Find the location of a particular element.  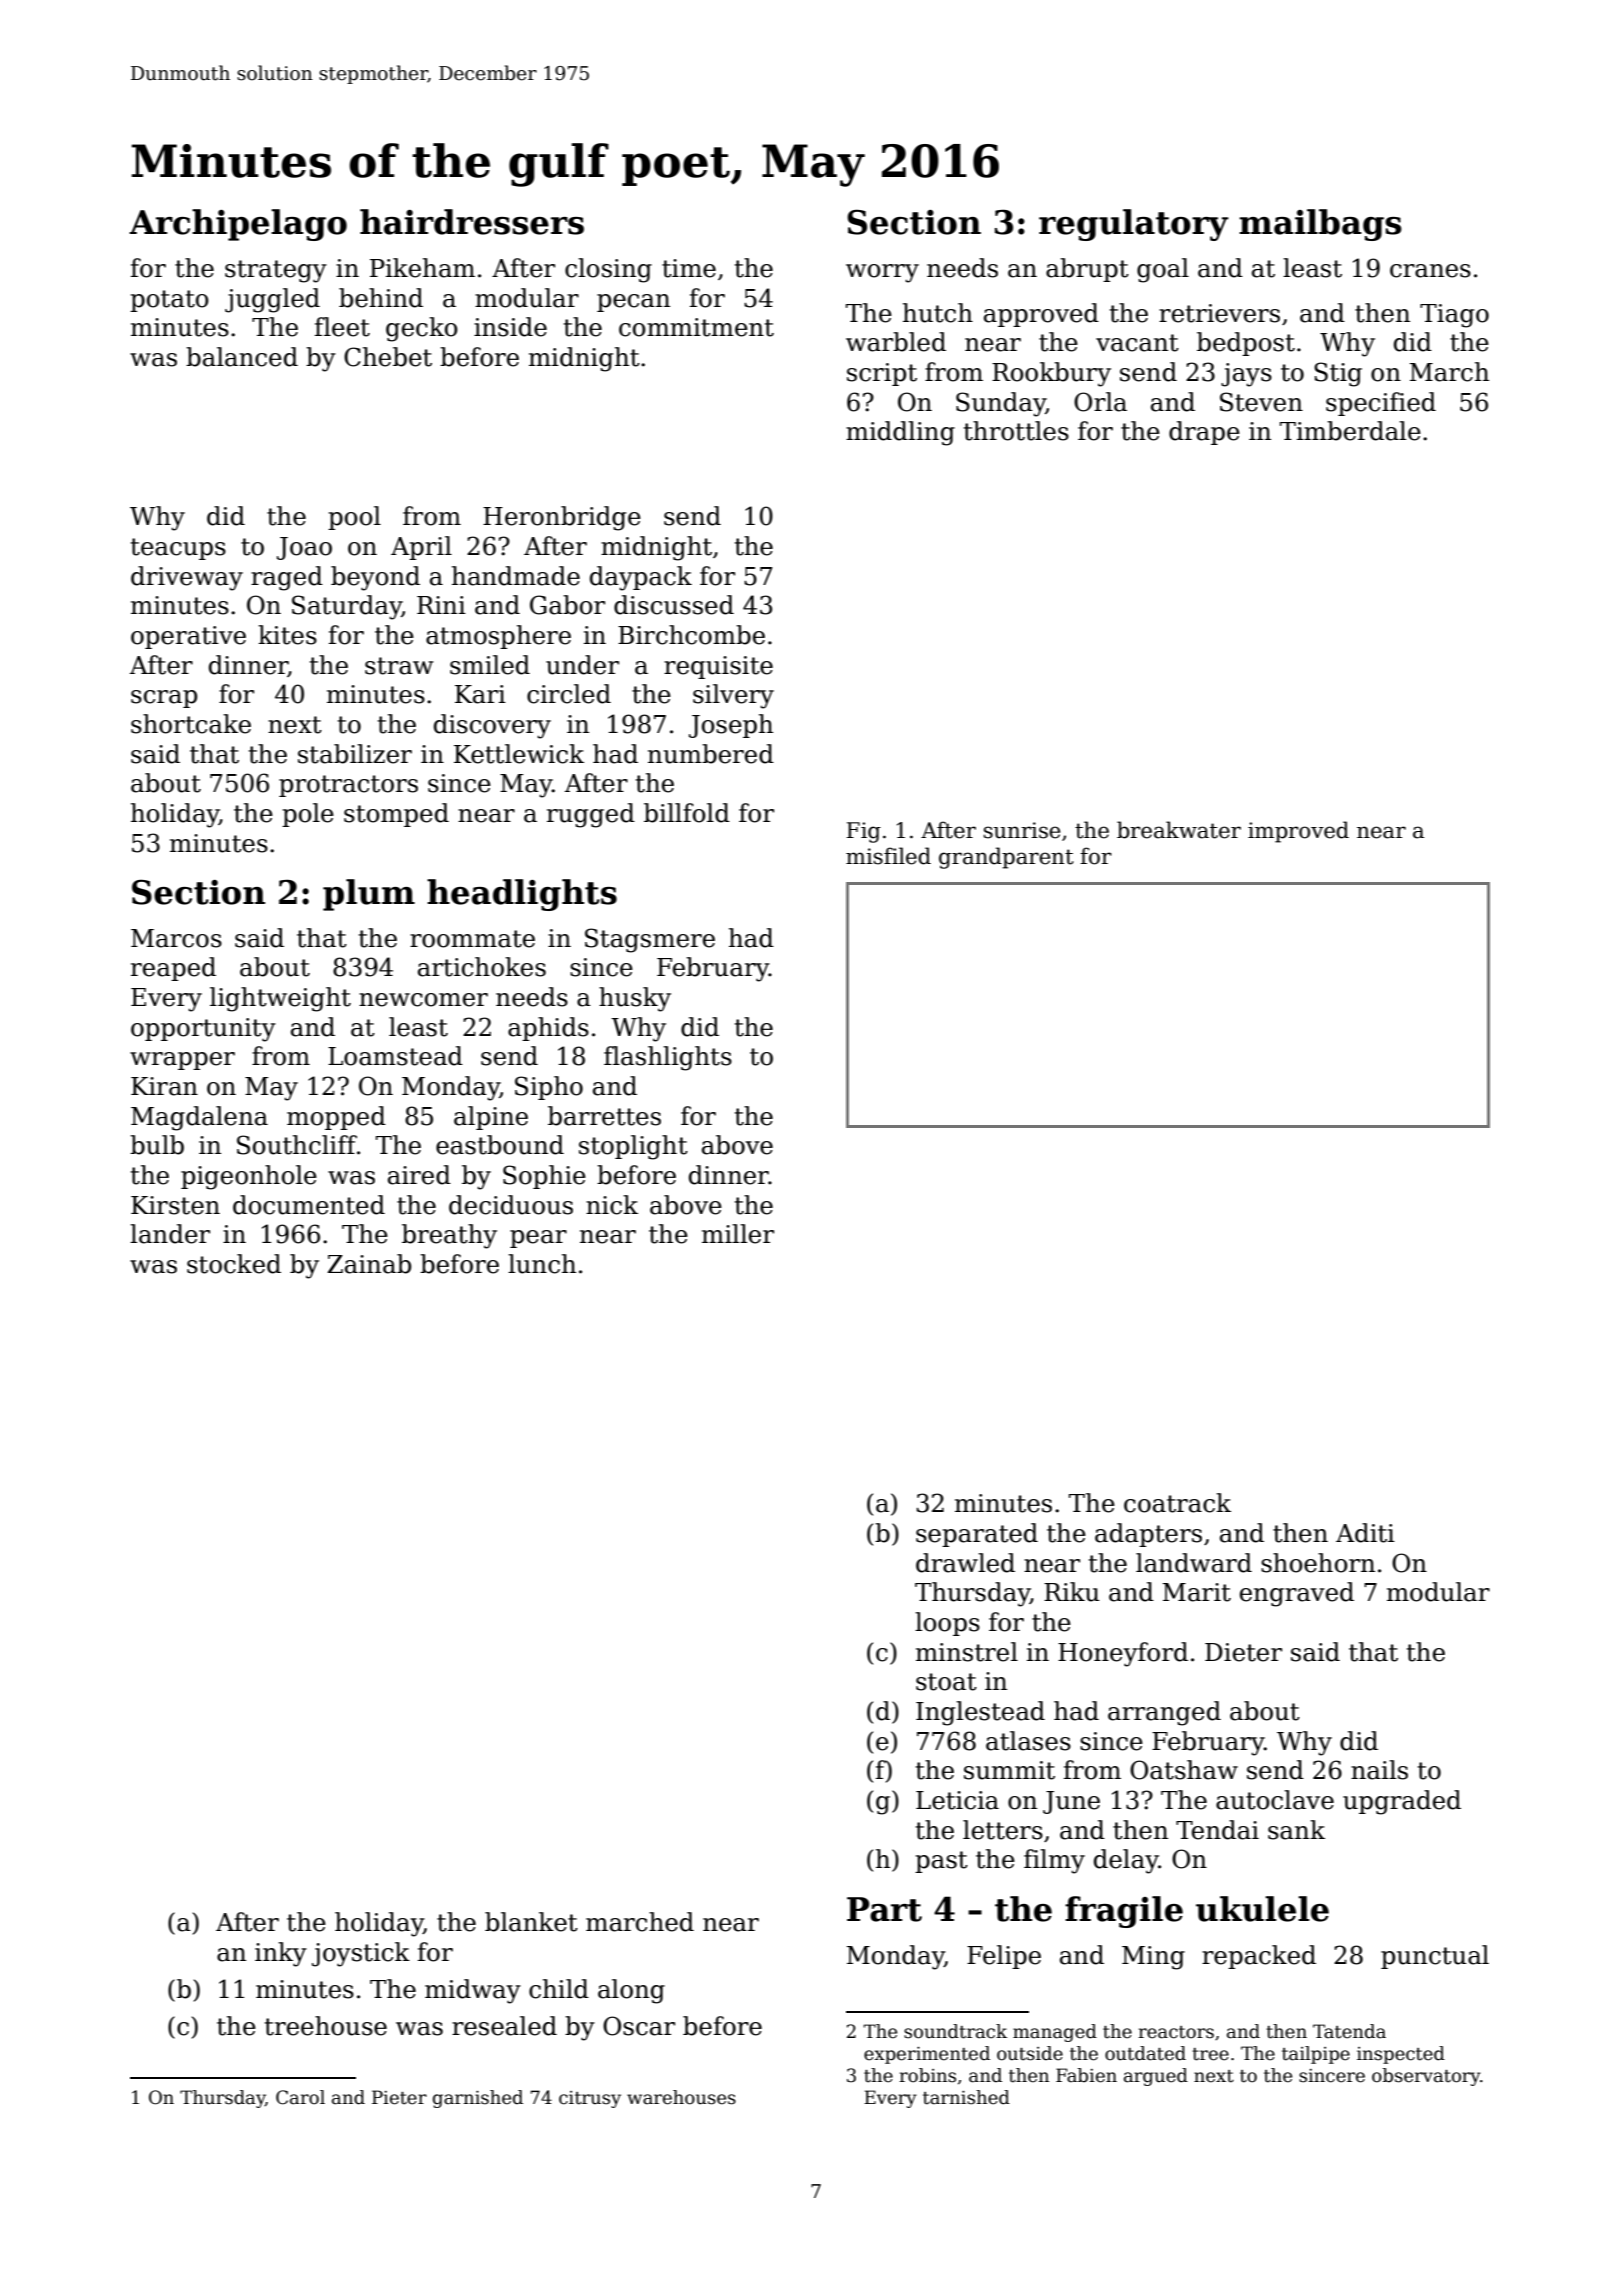

improved is located at coordinates (1298, 832).
